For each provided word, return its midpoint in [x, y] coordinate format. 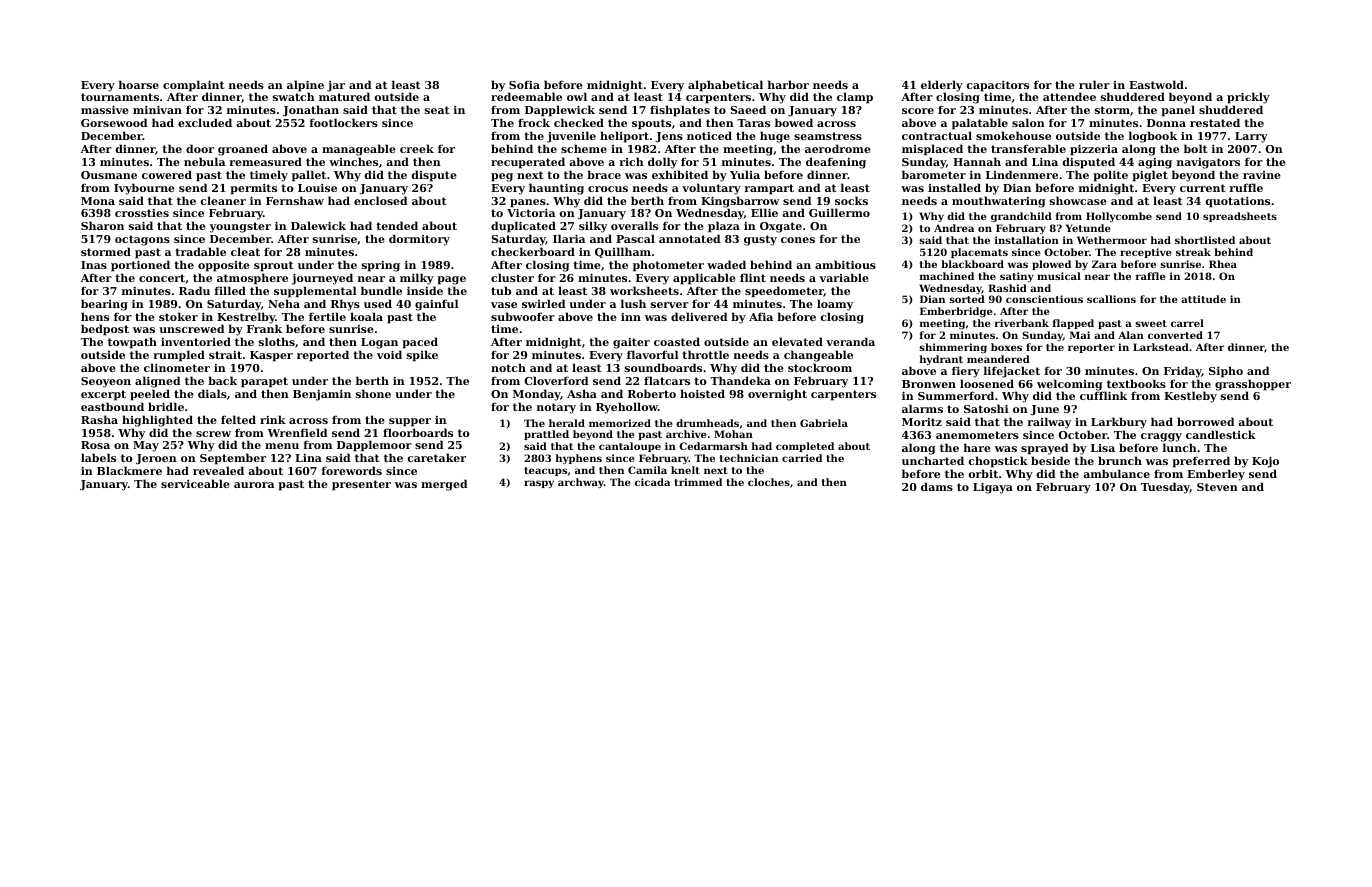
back [222, 380]
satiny [1017, 277]
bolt [1195, 148]
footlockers [343, 122]
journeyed [322, 279]
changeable [818, 356]
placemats [979, 253]
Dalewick [318, 225]
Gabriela [824, 423]
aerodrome [838, 148]
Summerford [956, 395]
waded [726, 264]
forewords [351, 470]
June [1044, 410]
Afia [761, 316]
